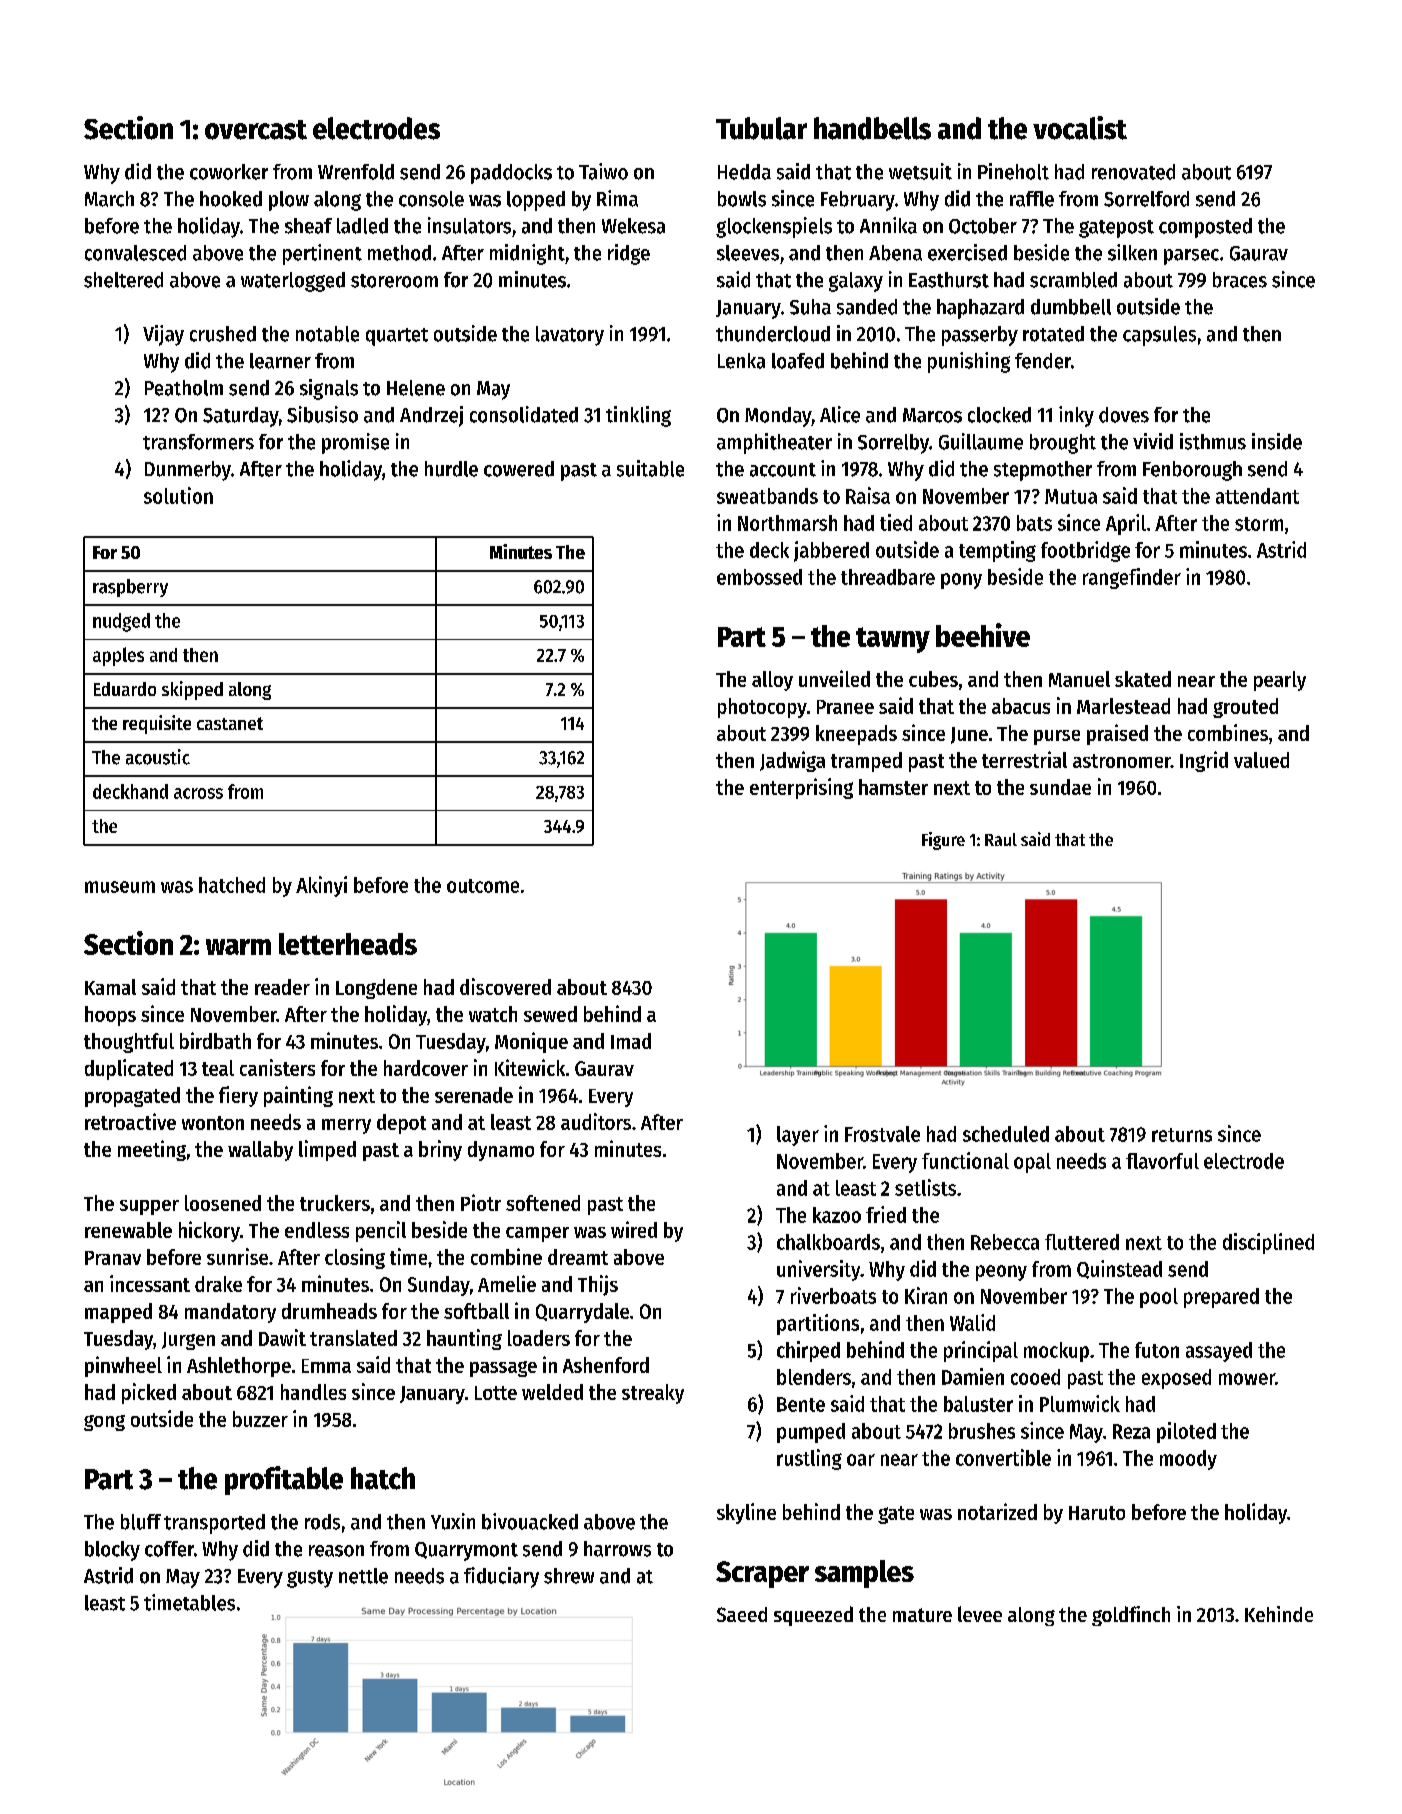  I want to click on exercised, so click(967, 252).
